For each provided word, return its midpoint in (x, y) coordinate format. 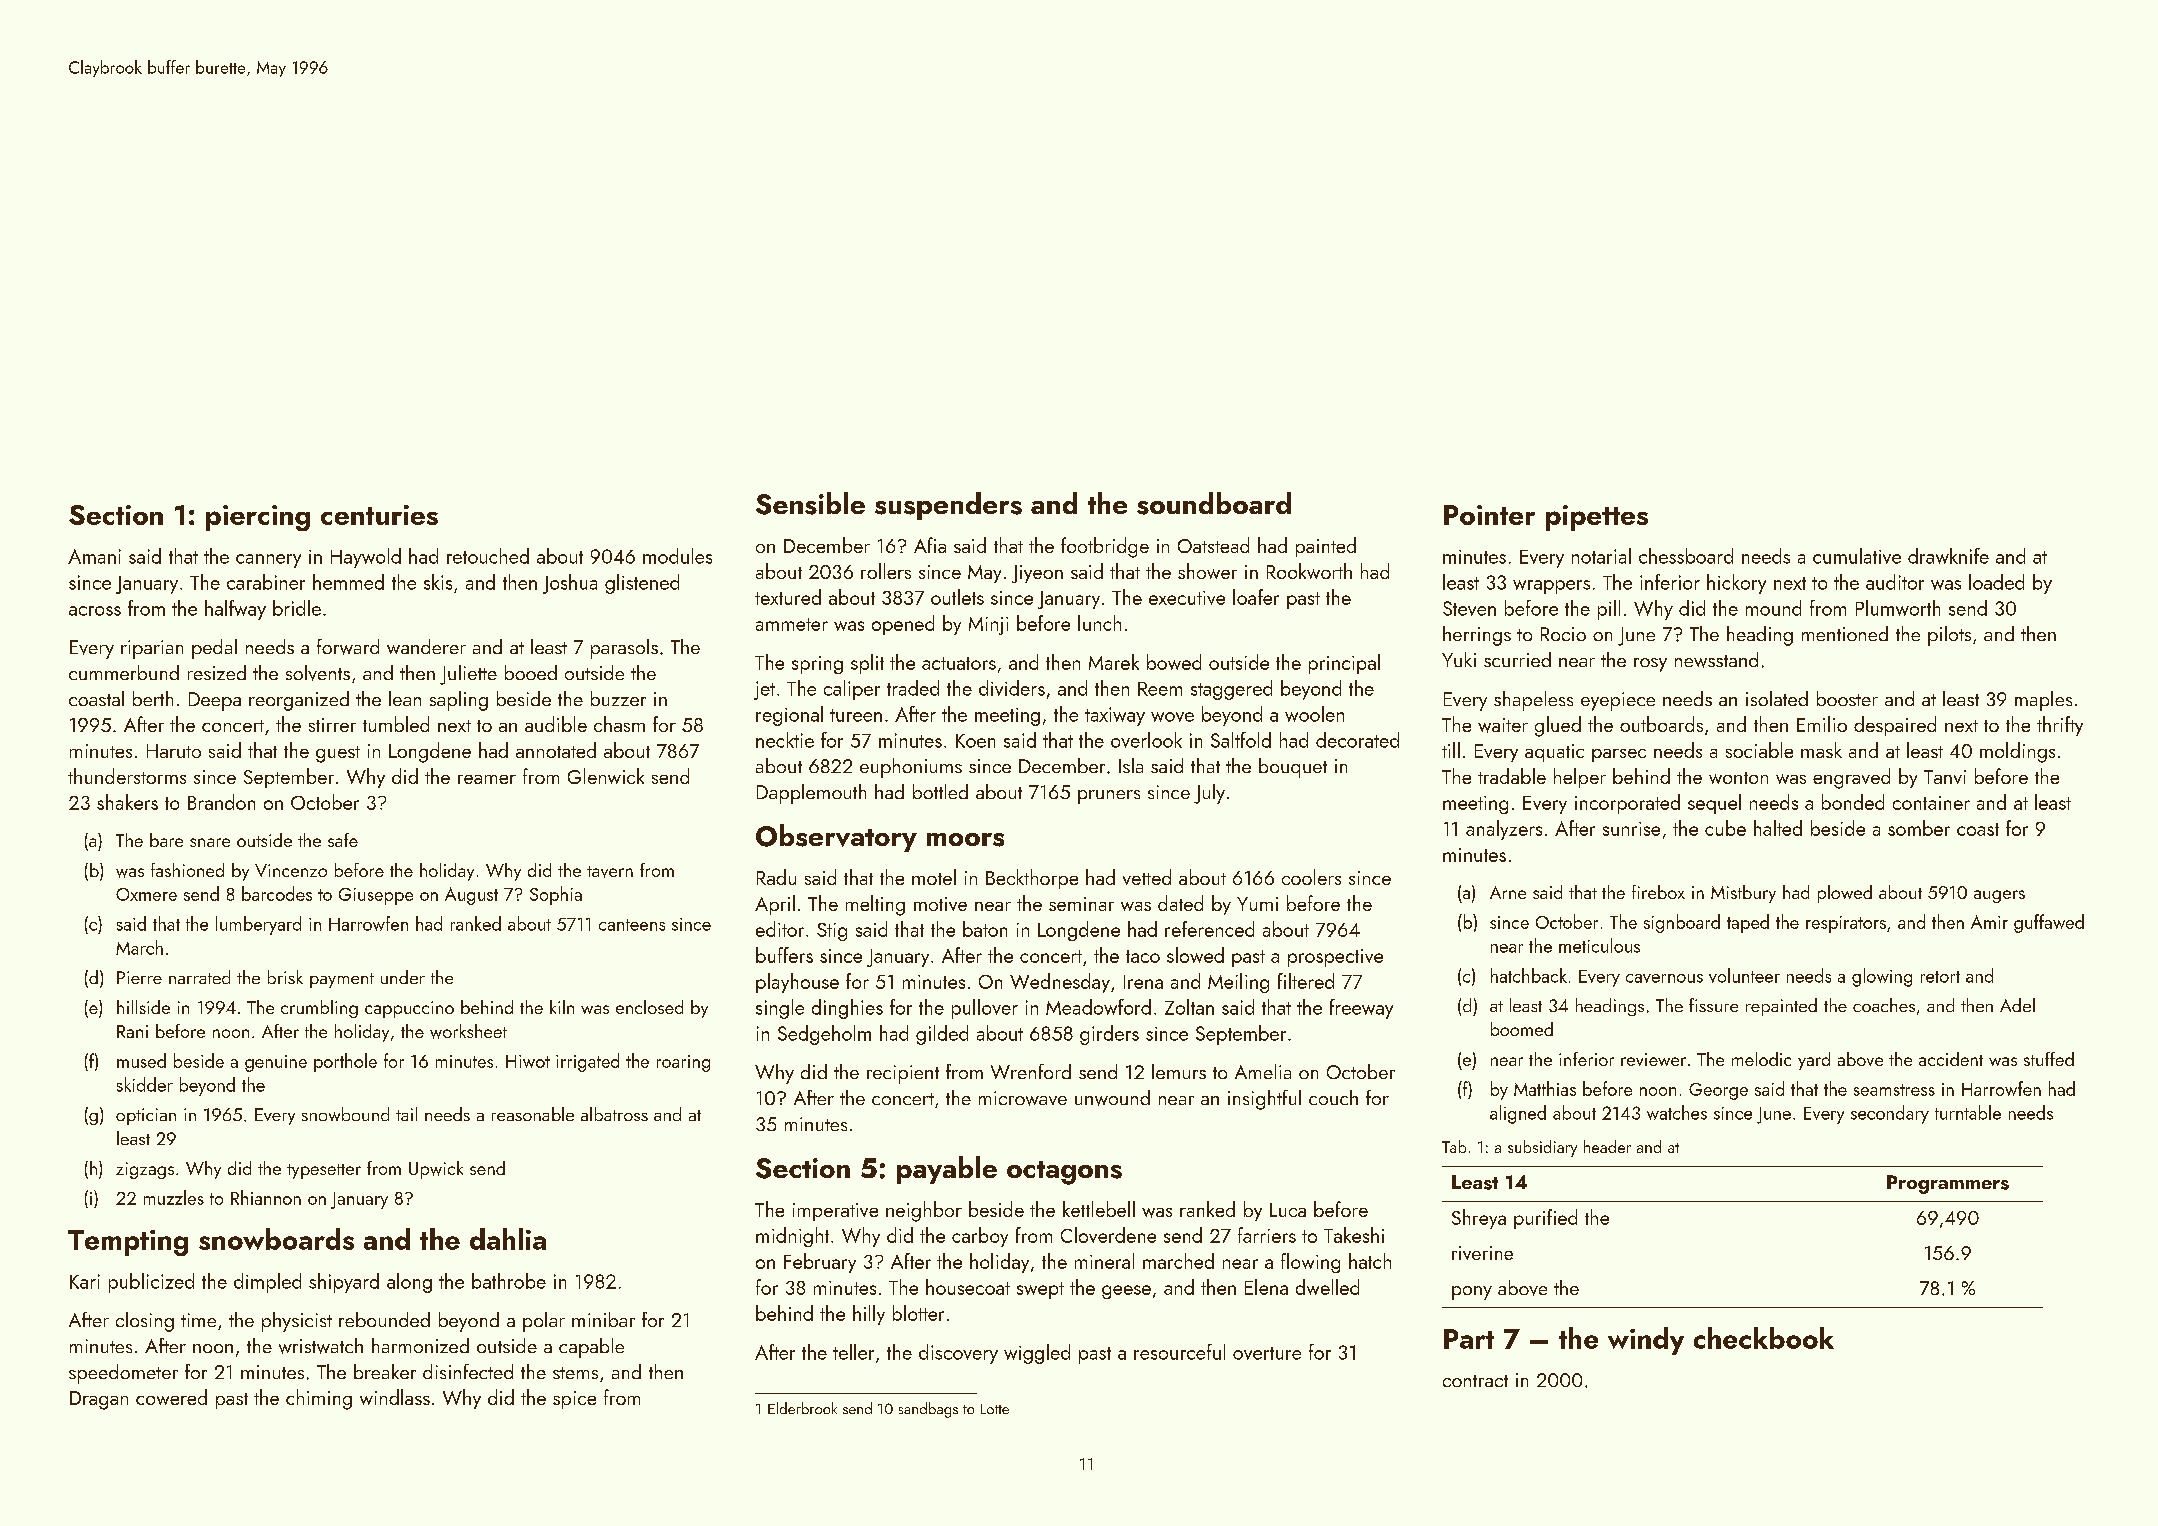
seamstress (1894, 1090)
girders (1109, 1035)
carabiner (266, 582)
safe (343, 840)
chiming (319, 1399)
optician (146, 1116)
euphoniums (911, 768)
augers (1999, 896)
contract (1475, 1381)
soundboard (1214, 503)
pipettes (1597, 518)
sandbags (928, 1410)
